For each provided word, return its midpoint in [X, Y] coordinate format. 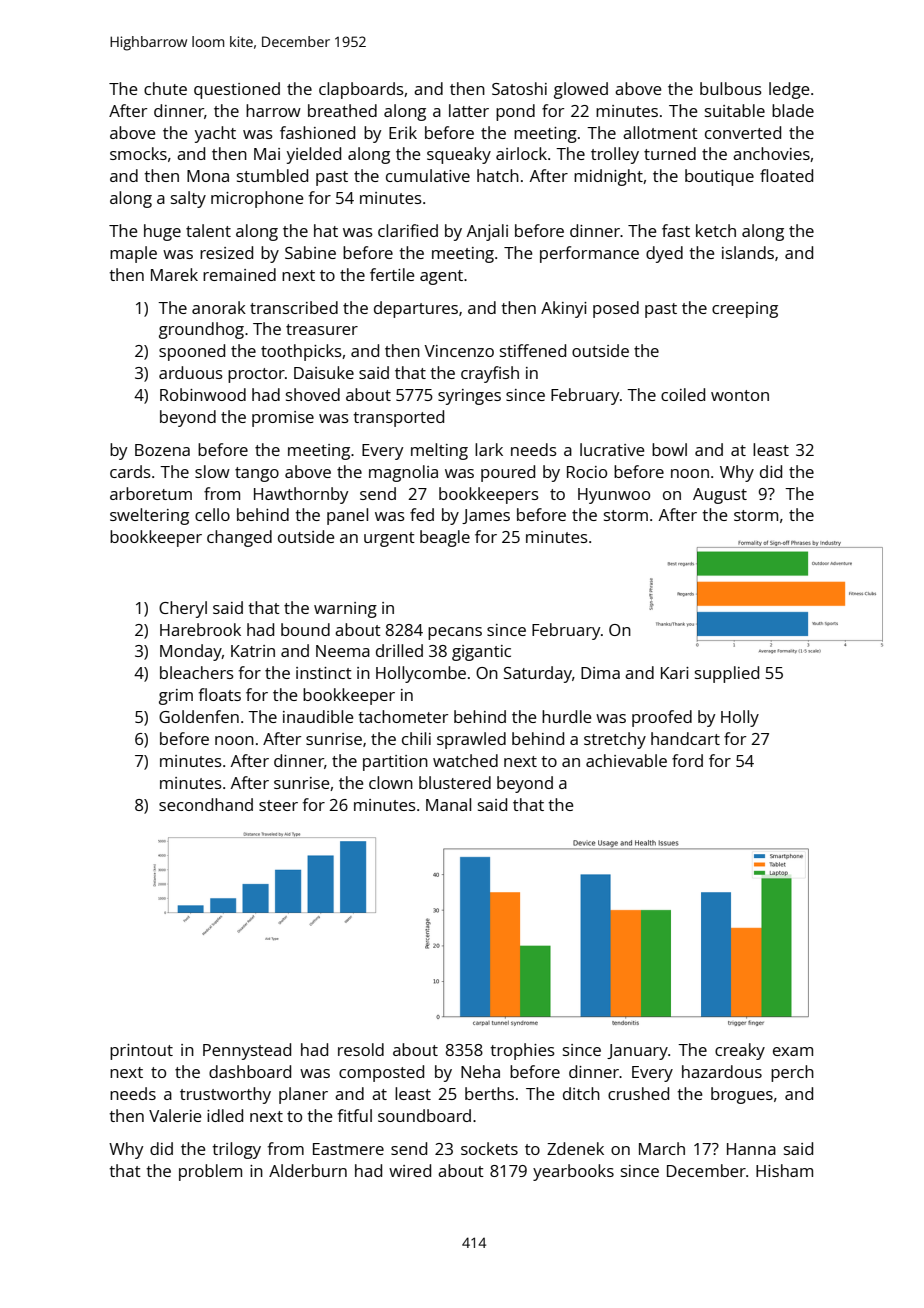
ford [687, 760]
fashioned [317, 132]
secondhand [206, 804]
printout [141, 1052]
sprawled [471, 740]
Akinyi [564, 309]
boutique [719, 177]
